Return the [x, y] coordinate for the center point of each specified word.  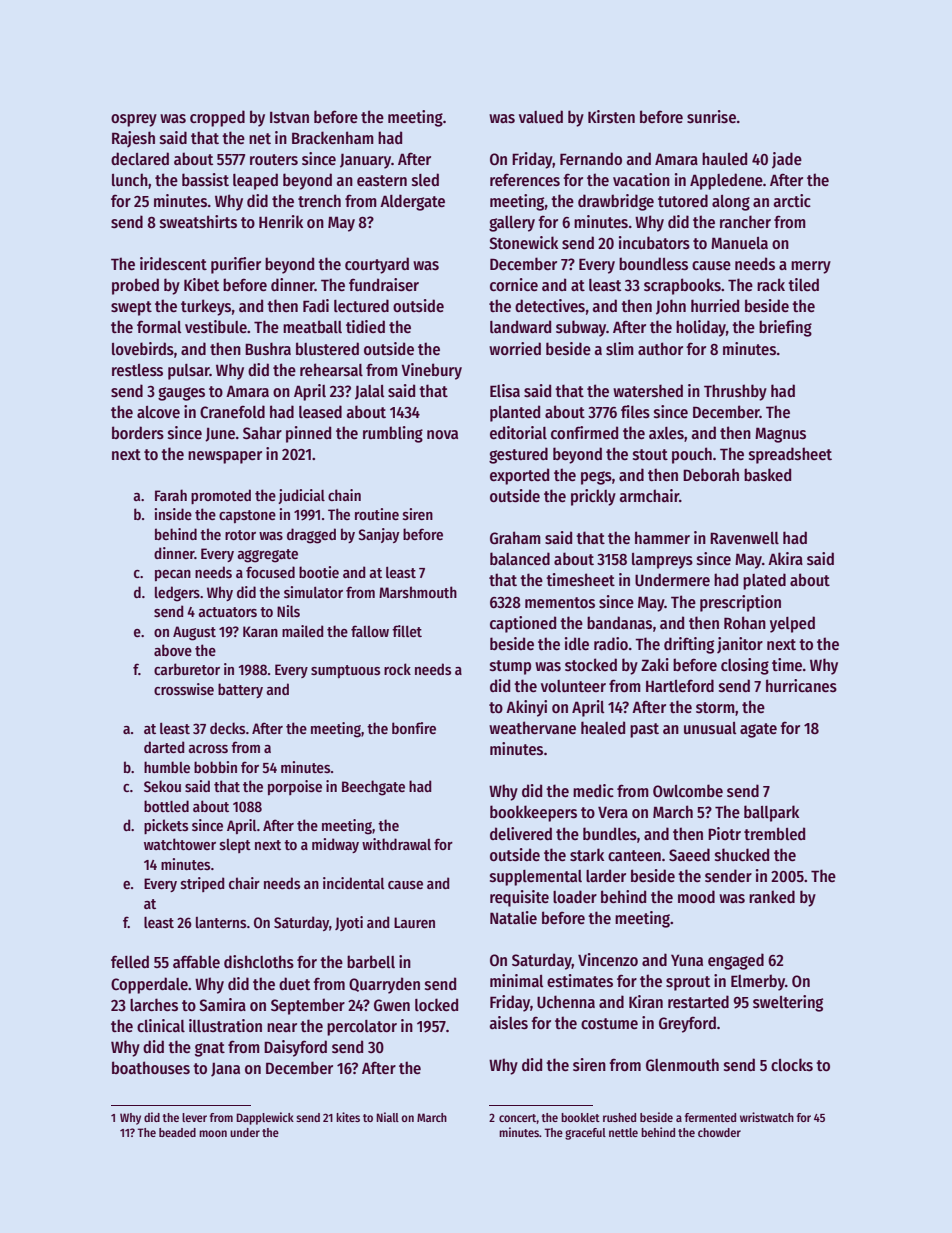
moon [213, 1133]
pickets [166, 826]
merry [811, 267]
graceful [585, 1134]
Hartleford [680, 685]
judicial [301, 496]
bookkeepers [533, 813]
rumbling [393, 434]
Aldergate [412, 202]
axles [666, 433]
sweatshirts [198, 222]
